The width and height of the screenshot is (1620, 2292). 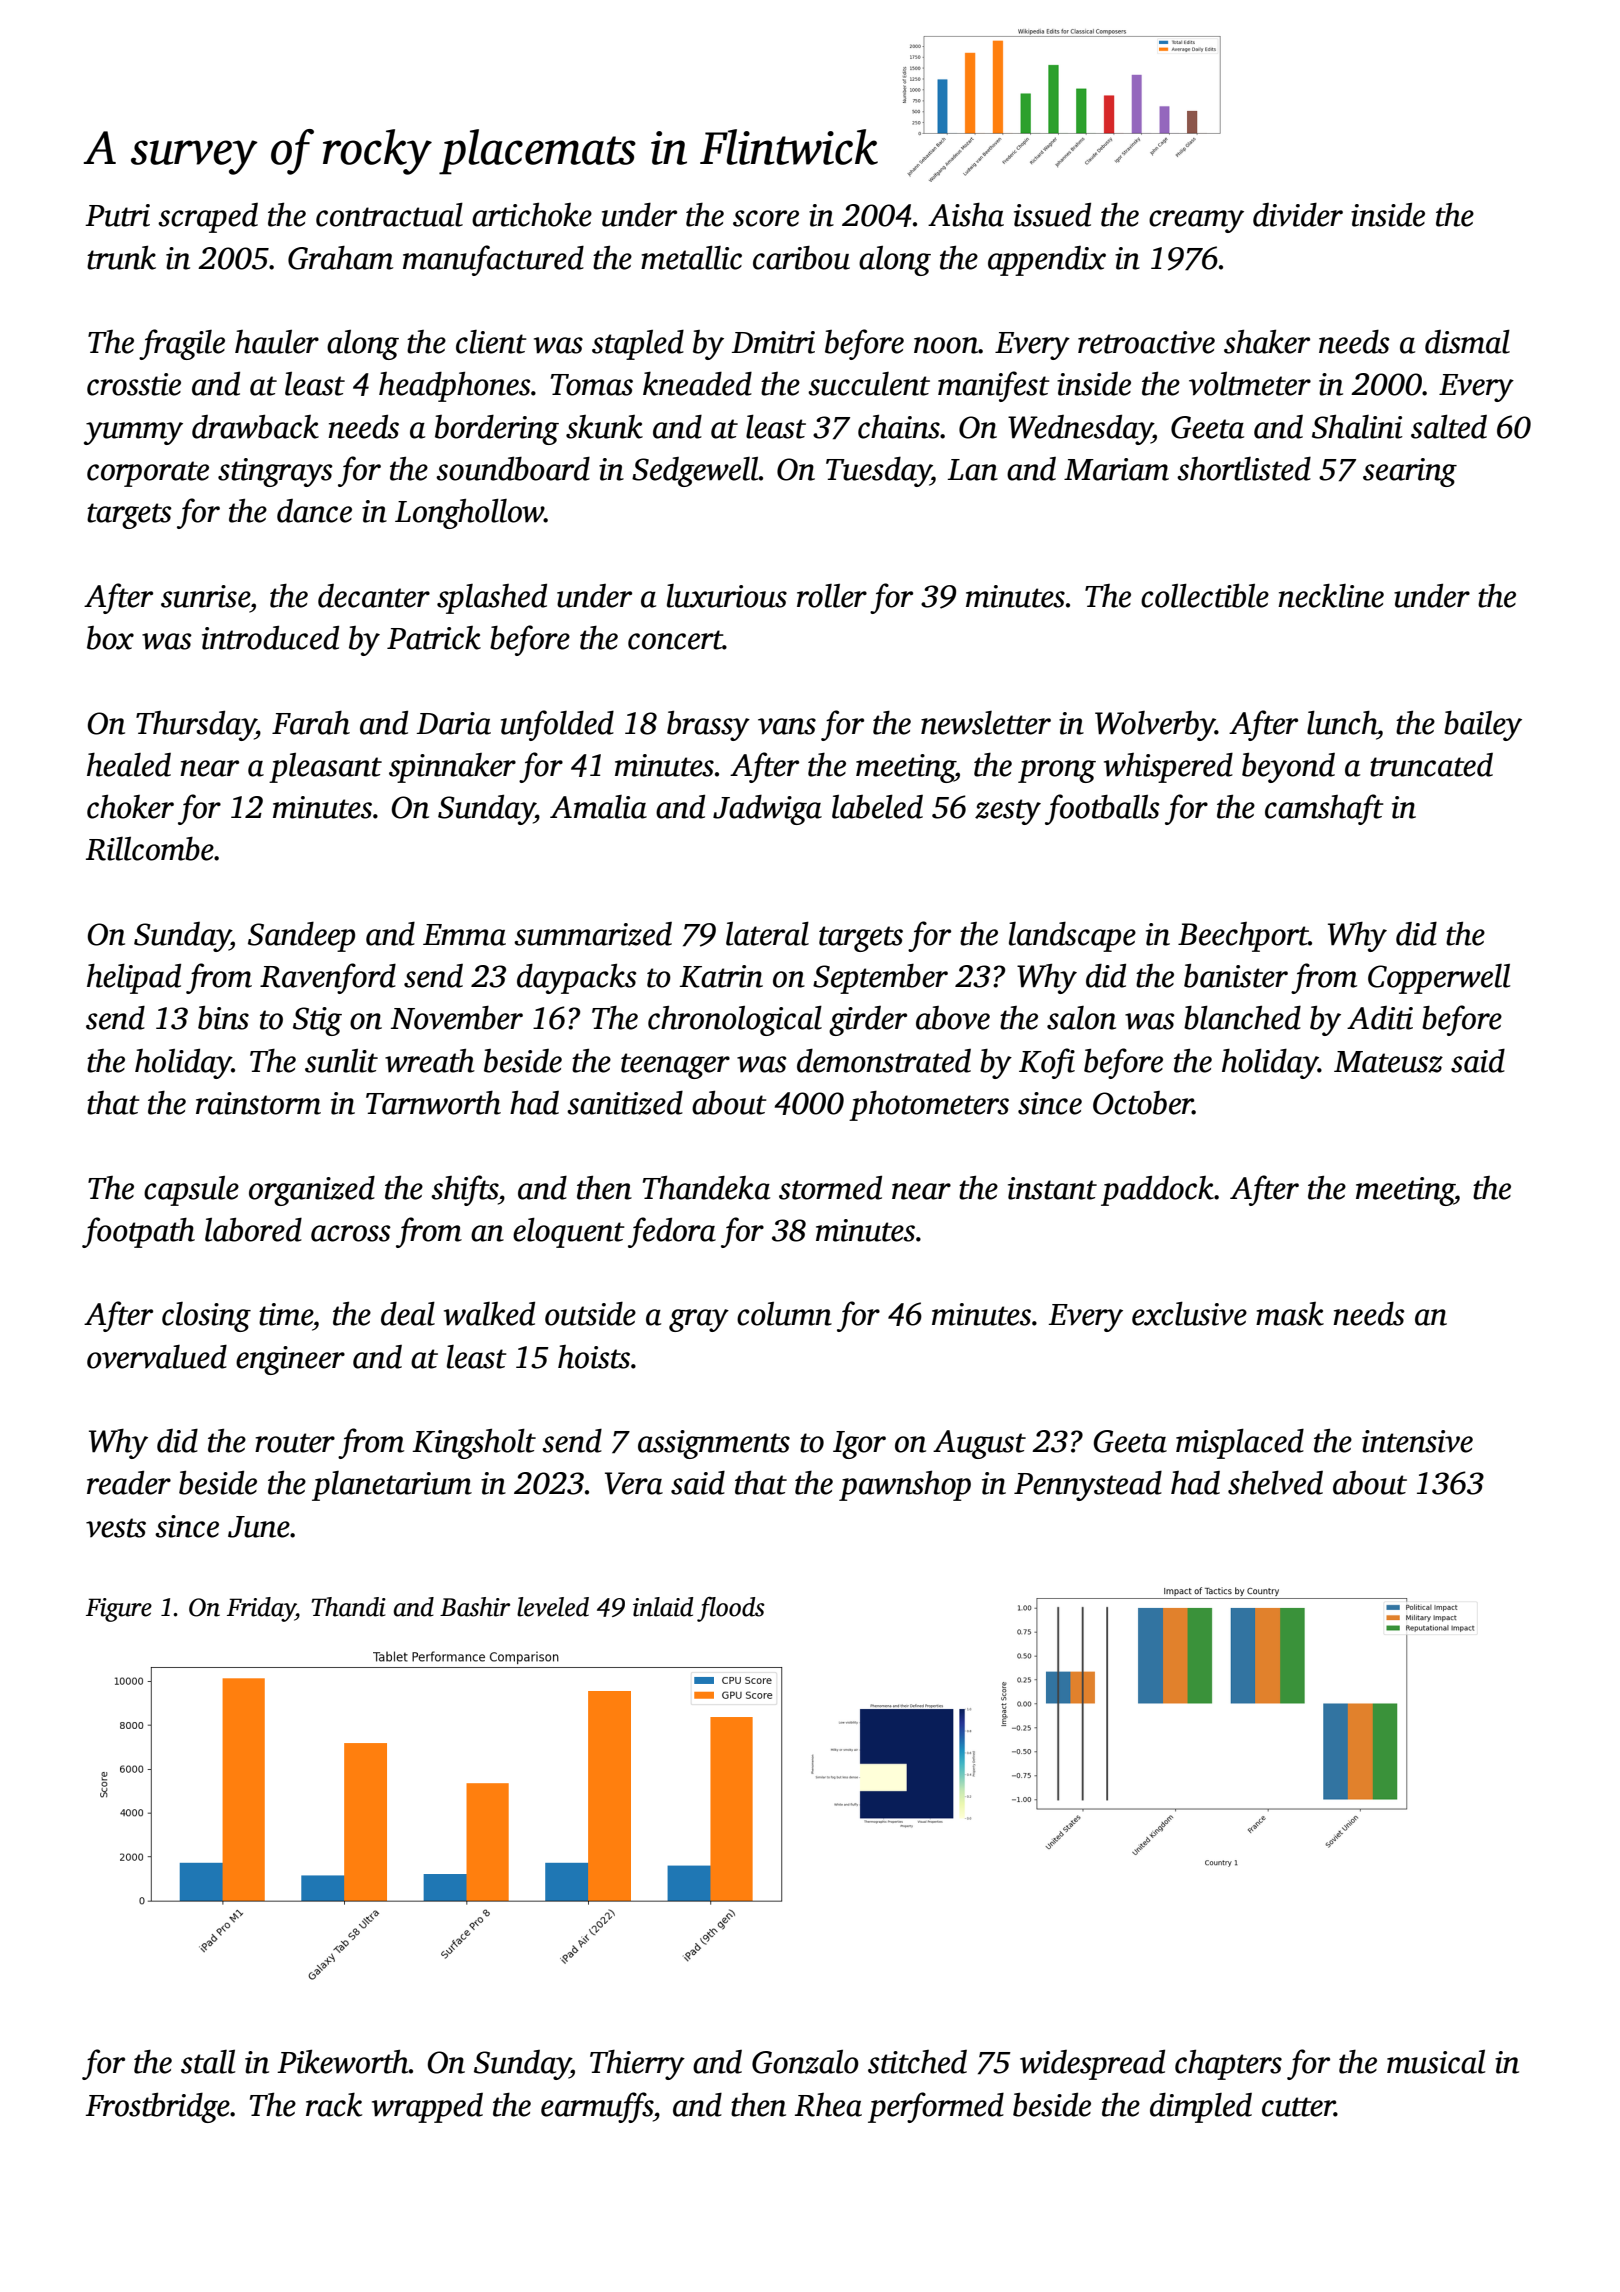 I want to click on caribou, so click(x=801, y=258).
